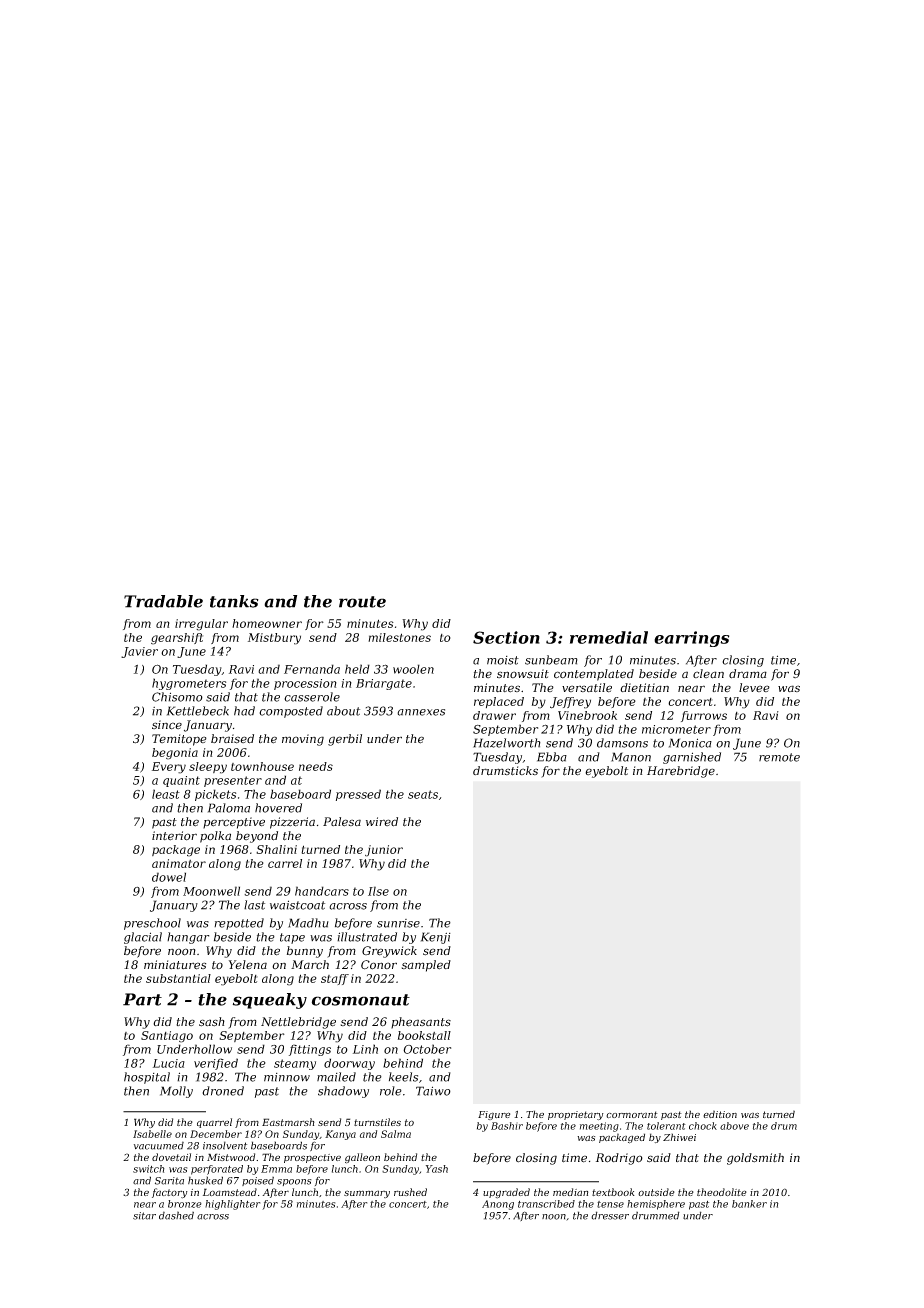 The width and height of the screenshot is (924, 1308). What do you see at coordinates (691, 639) in the screenshot?
I see `earrings` at bounding box center [691, 639].
